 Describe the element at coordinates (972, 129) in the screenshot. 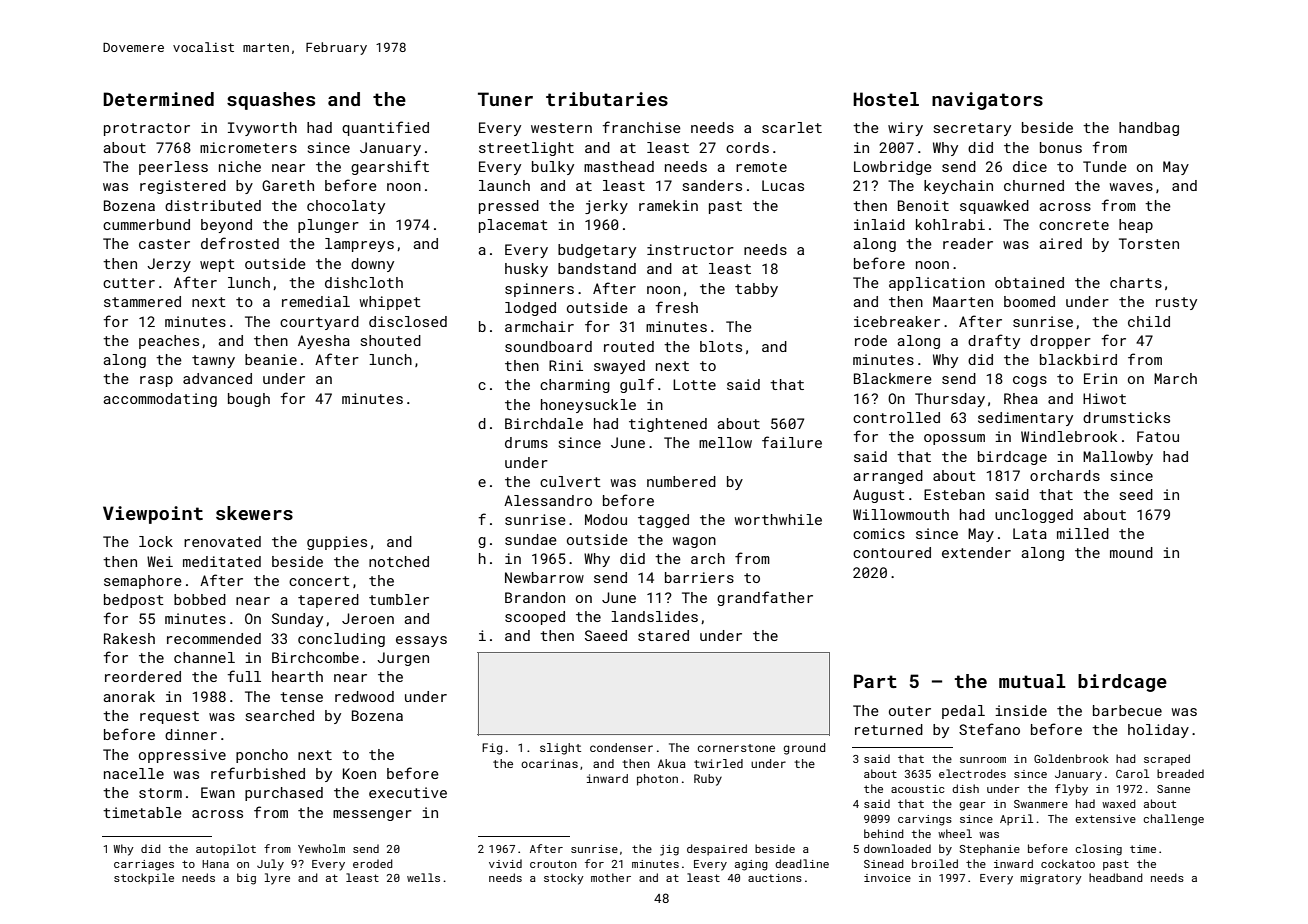

I see `secretary` at that location.
